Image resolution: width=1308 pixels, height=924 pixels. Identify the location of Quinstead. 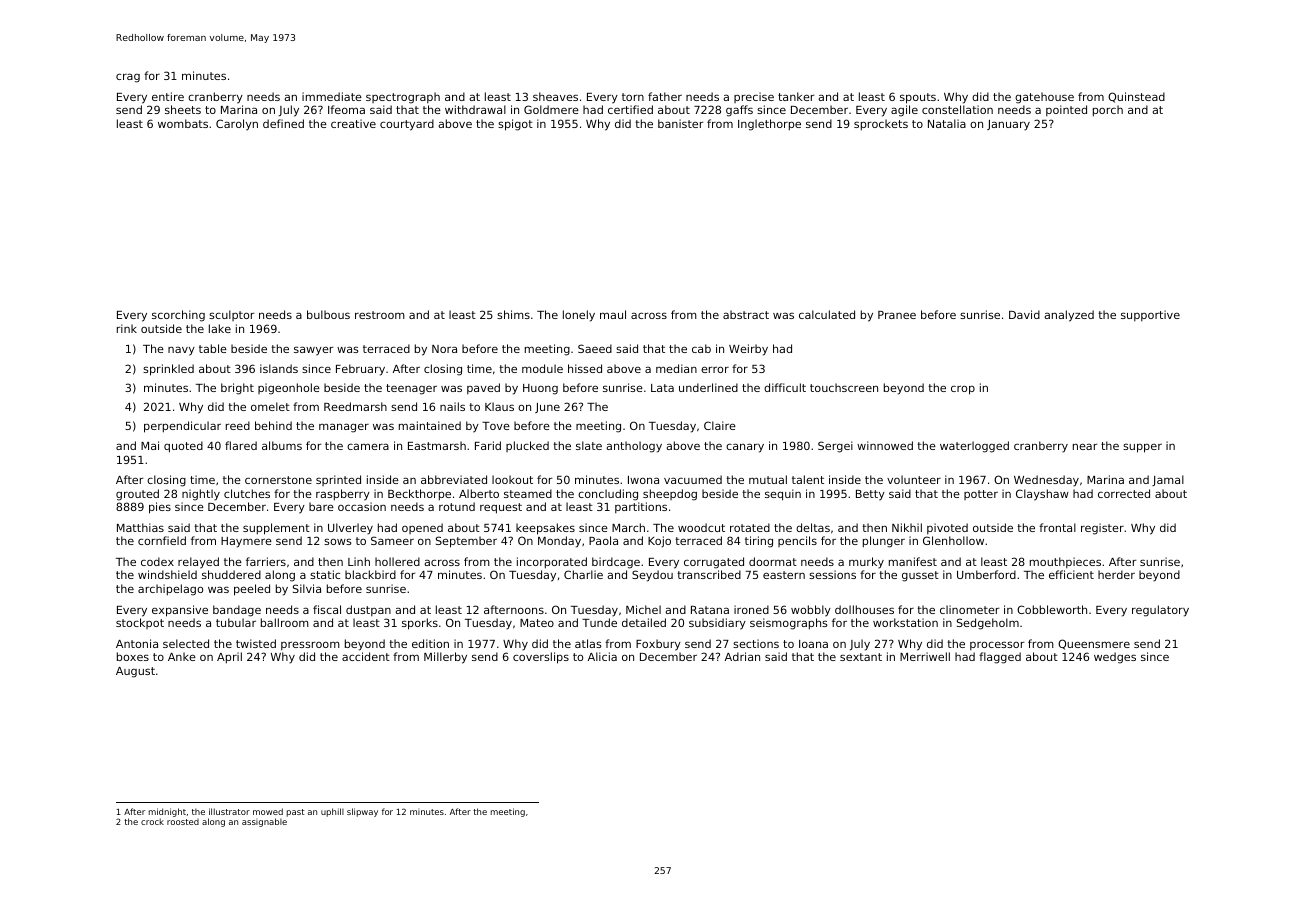
(1136, 97).
